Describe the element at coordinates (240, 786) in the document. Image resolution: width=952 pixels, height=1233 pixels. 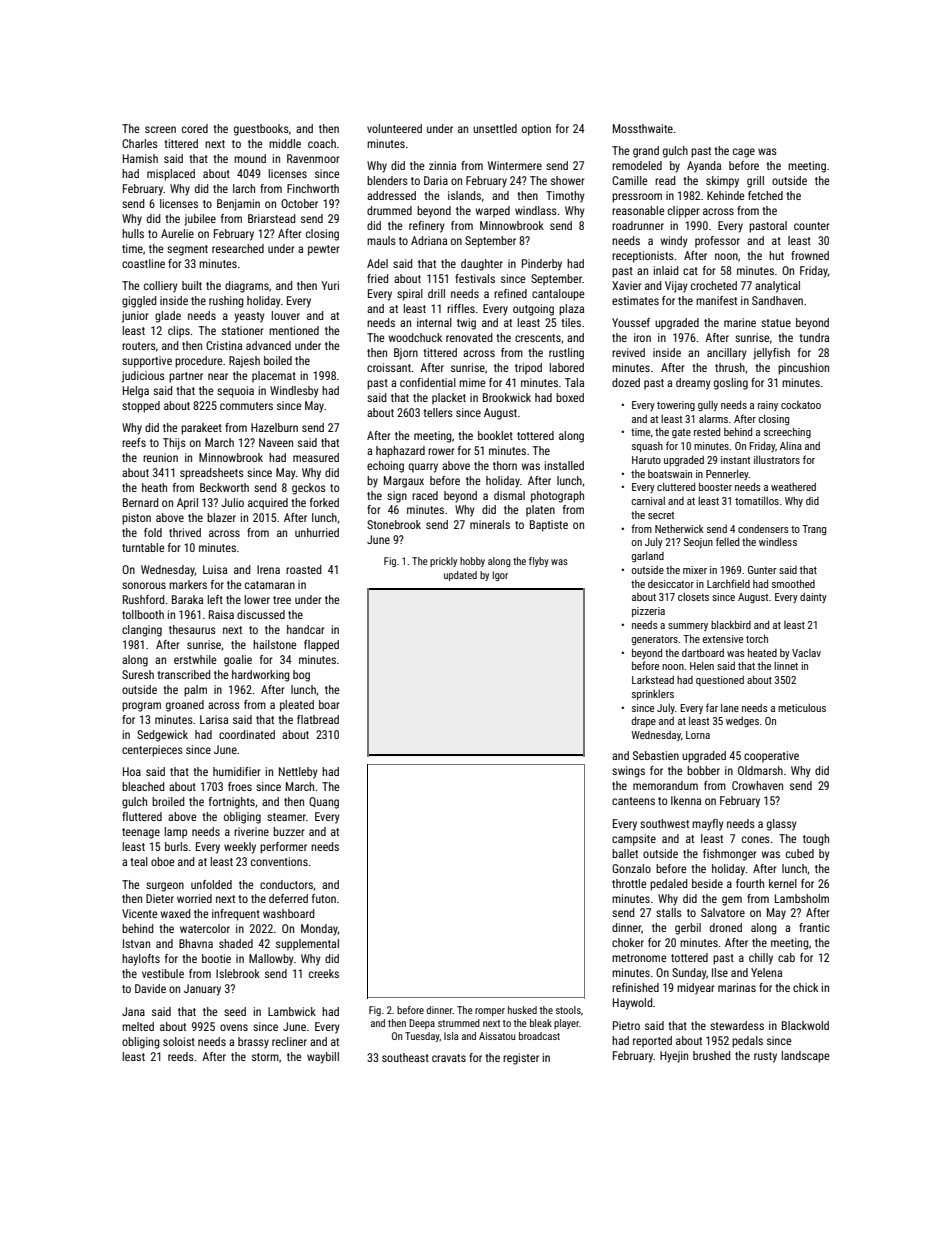
I see `froes` at that location.
